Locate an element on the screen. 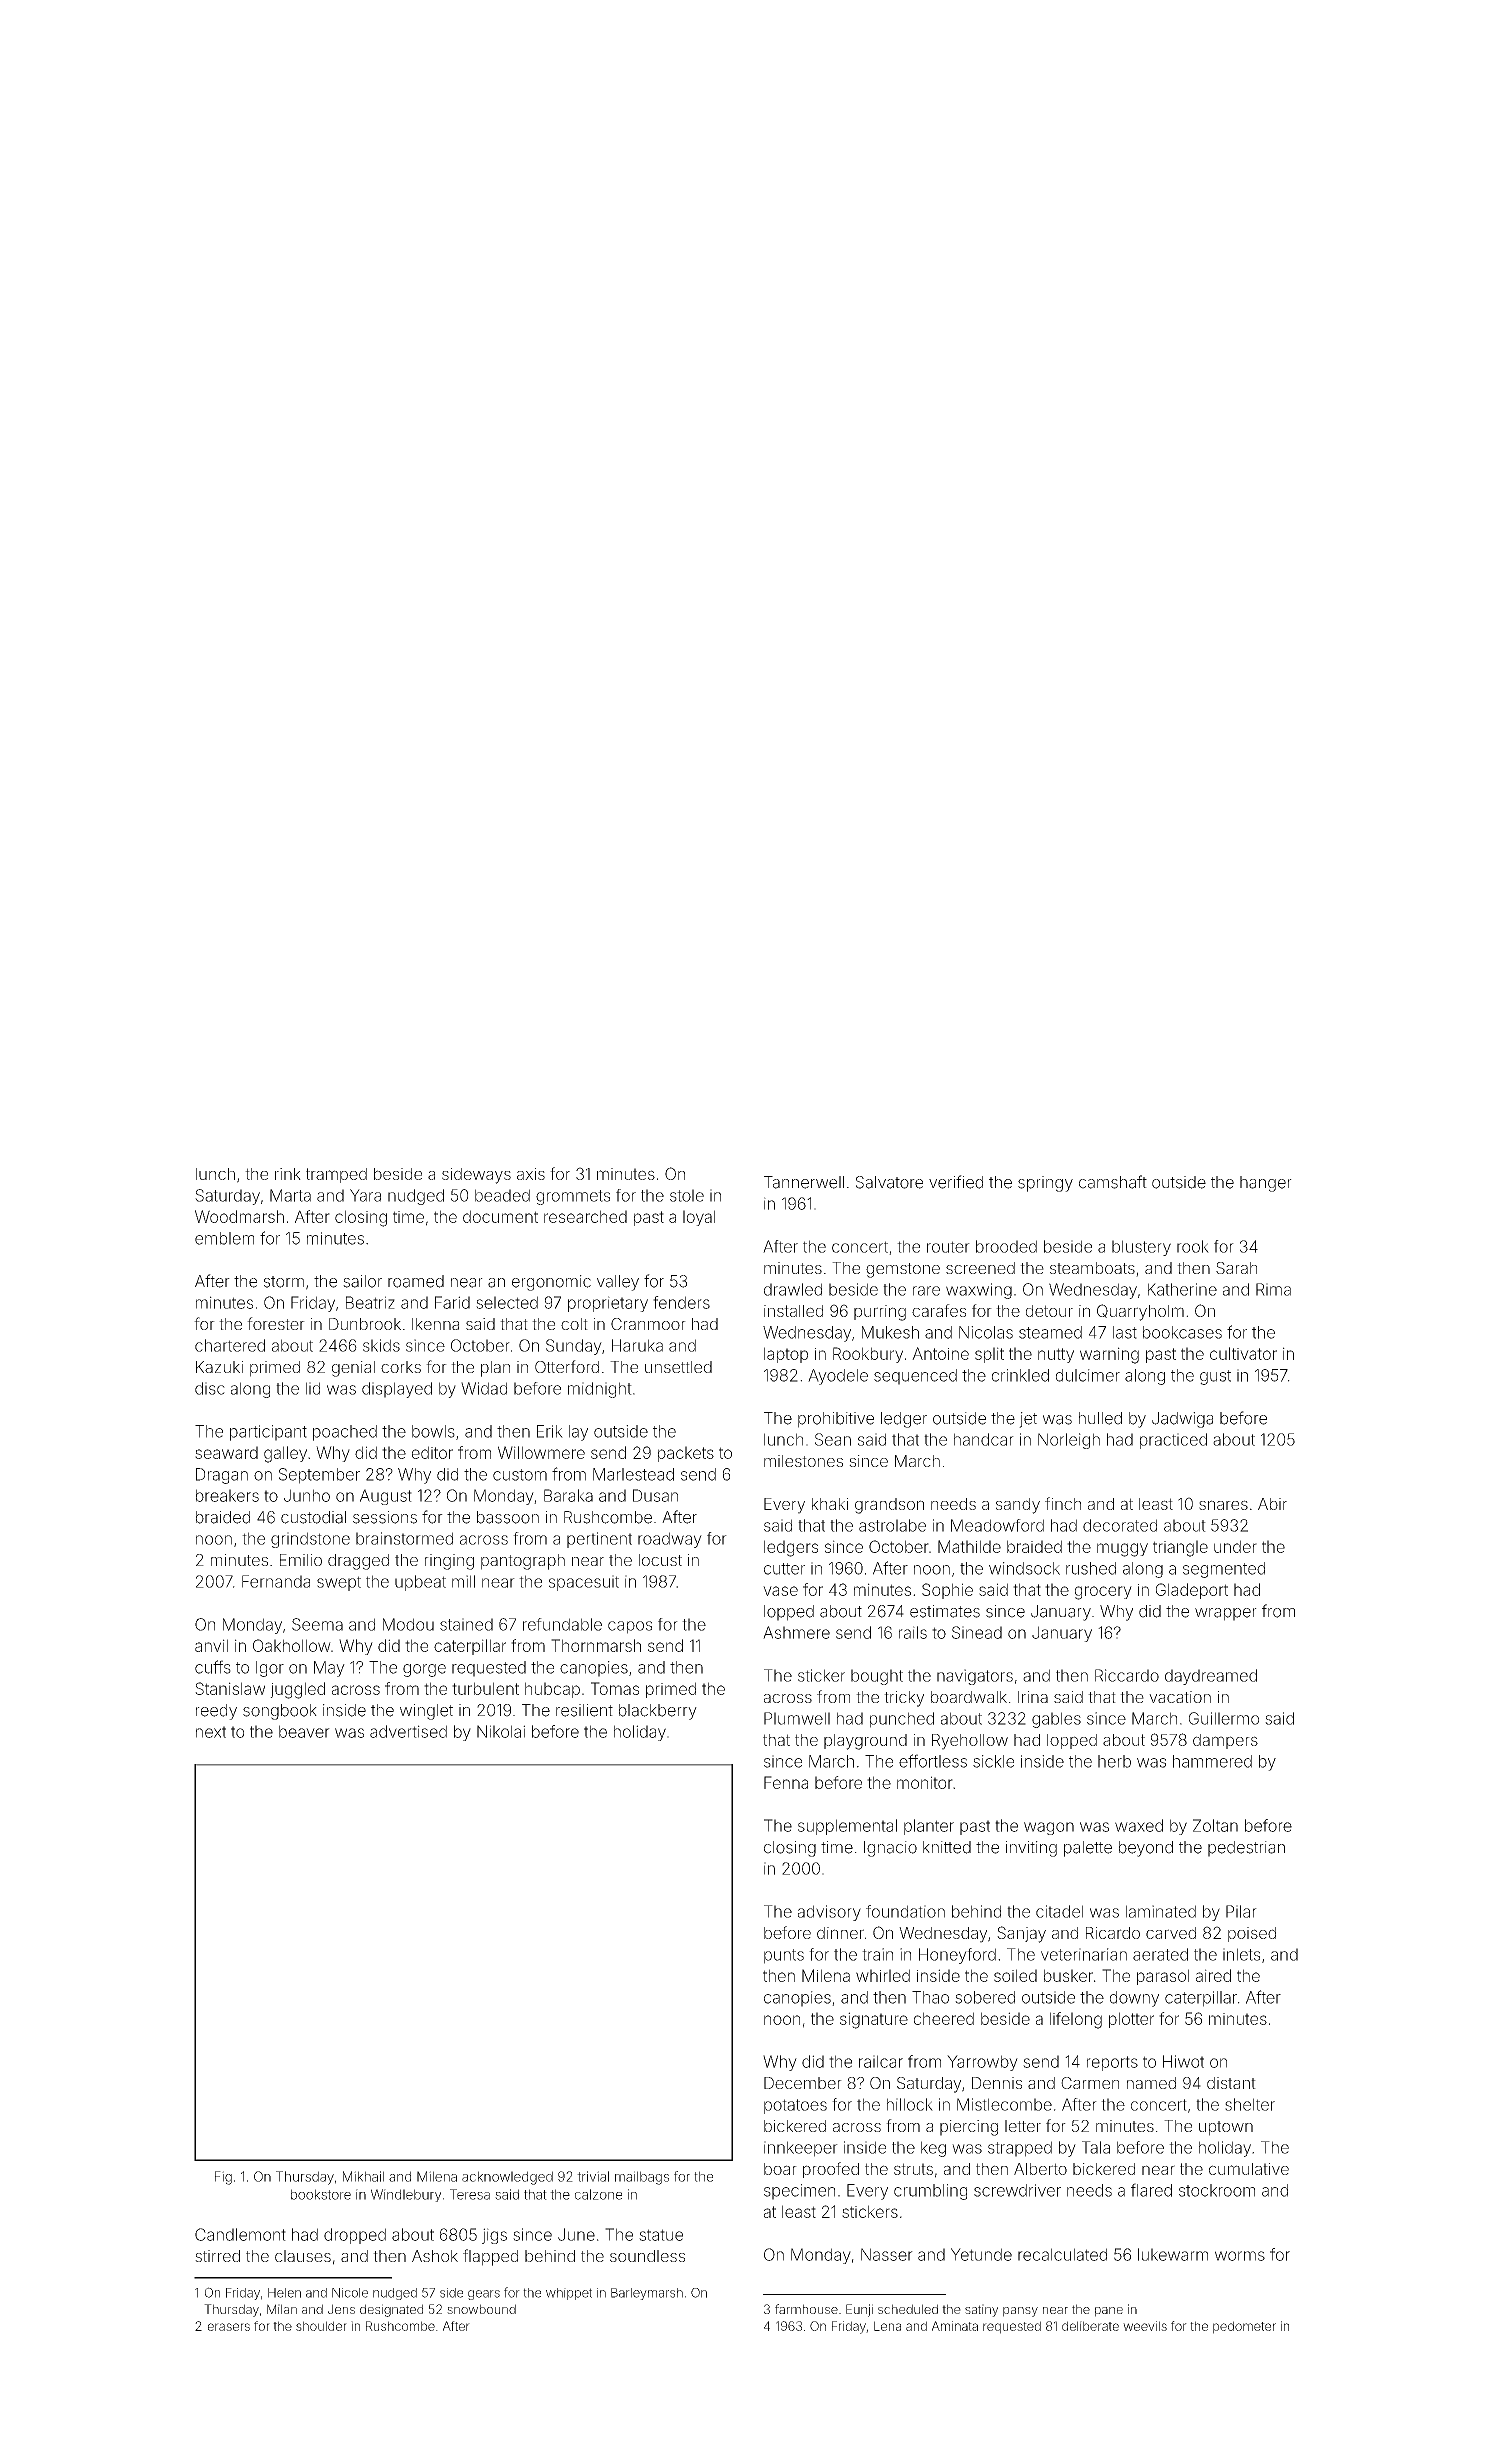 The image size is (1496, 2464). Salvatore is located at coordinates (889, 1182).
